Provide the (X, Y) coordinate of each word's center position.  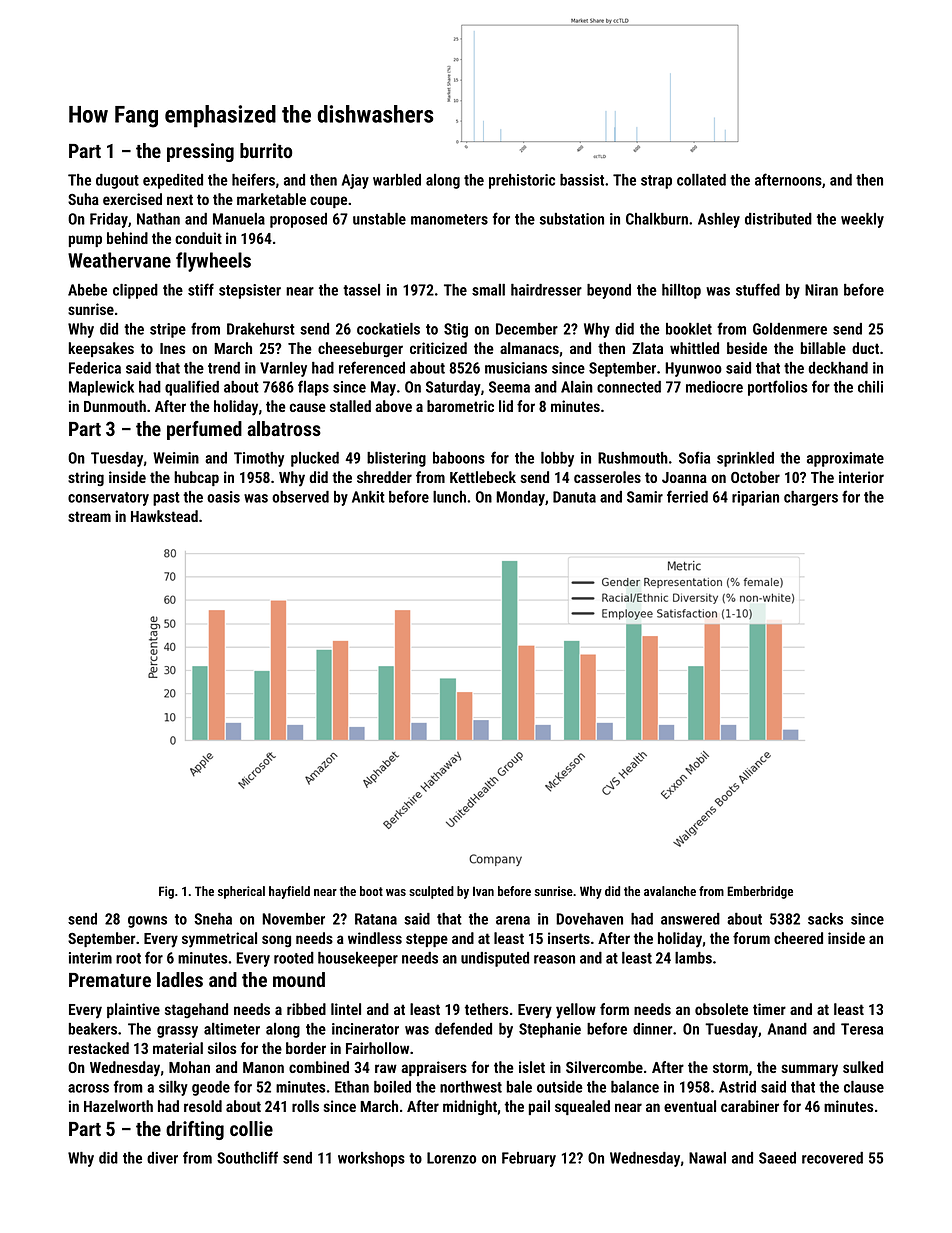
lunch (449, 497)
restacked (99, 1048)
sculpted (431, 892)
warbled (397, 180)
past (166, 499)
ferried (687, 496)
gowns (147, 922)
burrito (266, 150)
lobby (557, 459)
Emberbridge (760, 892)
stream (89, 516)
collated (701, 180)
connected (629, 387)
